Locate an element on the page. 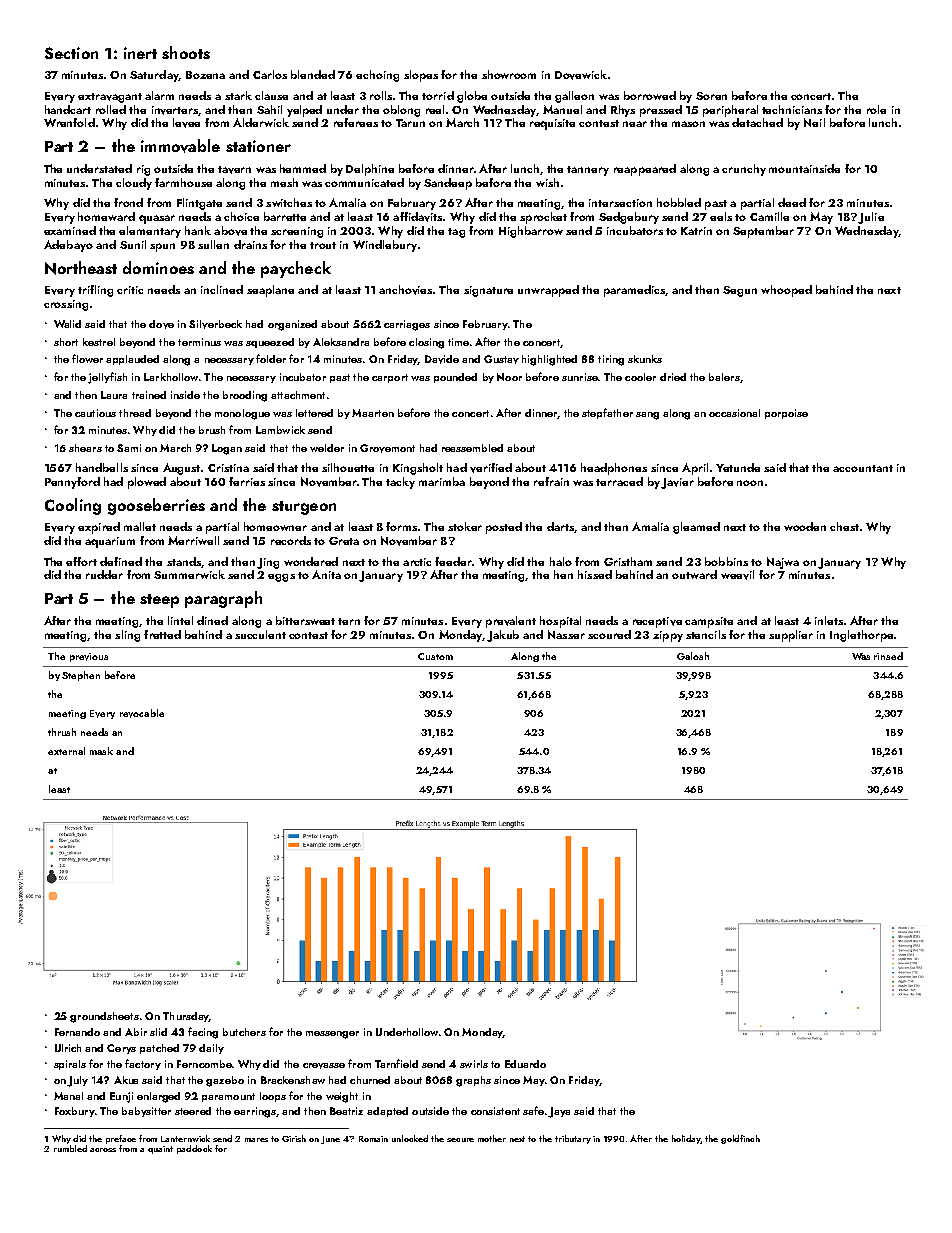 The image size is (952, 1233). butchers is located at coordinates (244, 1032).
